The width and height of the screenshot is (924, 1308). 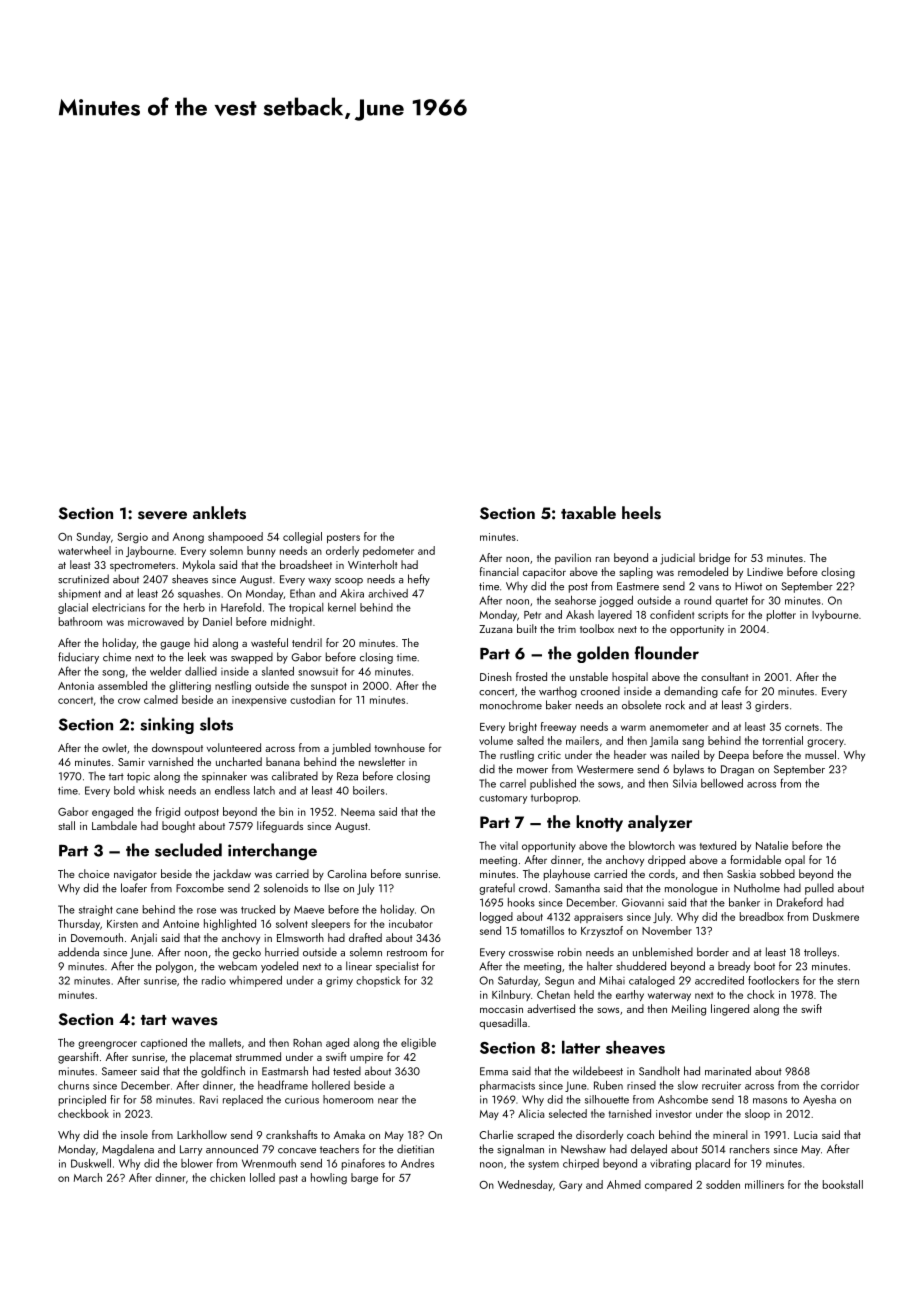 I want to click on Ivybourne, so click(x=835, y=615).
